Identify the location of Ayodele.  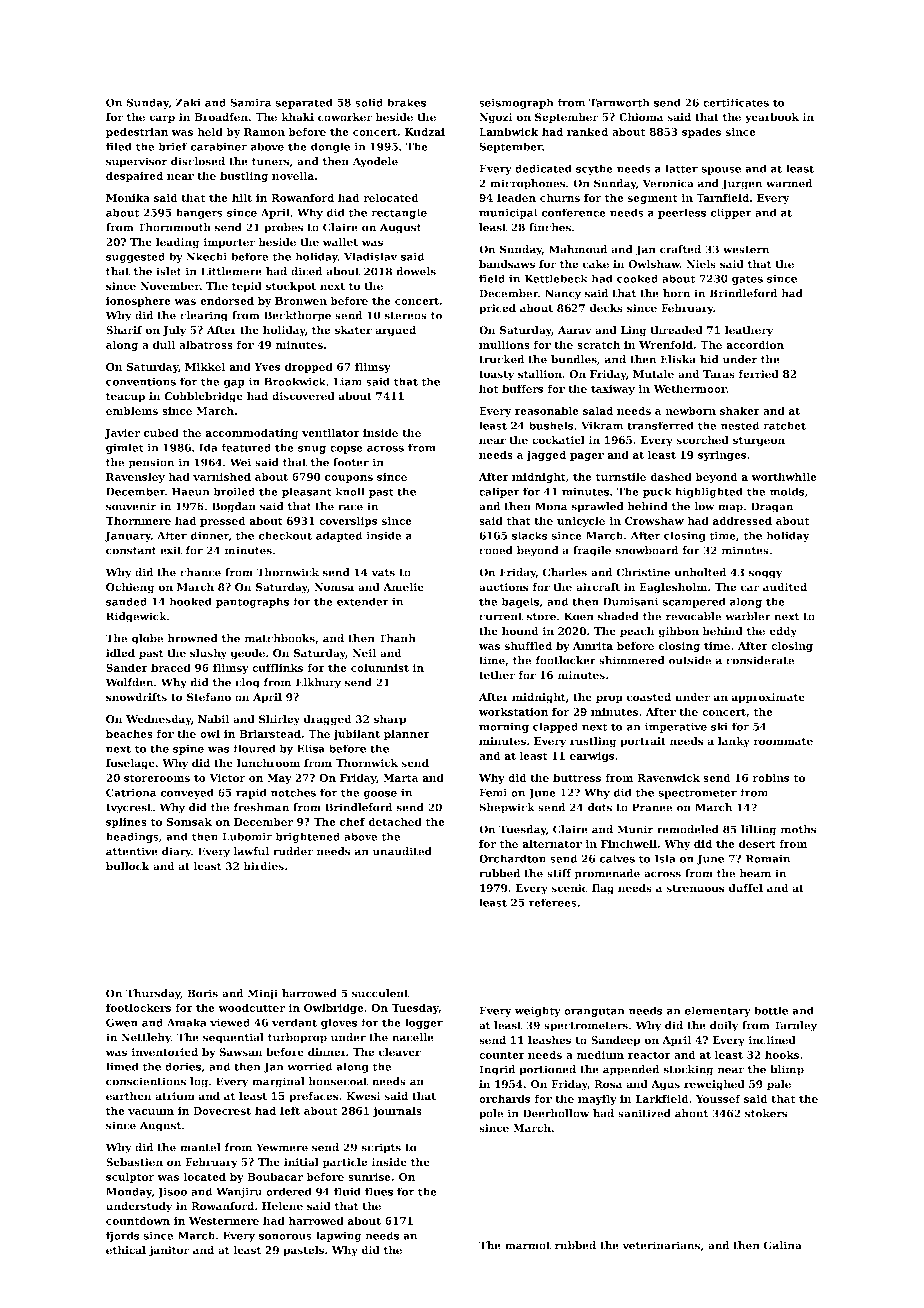
(375, 162).
